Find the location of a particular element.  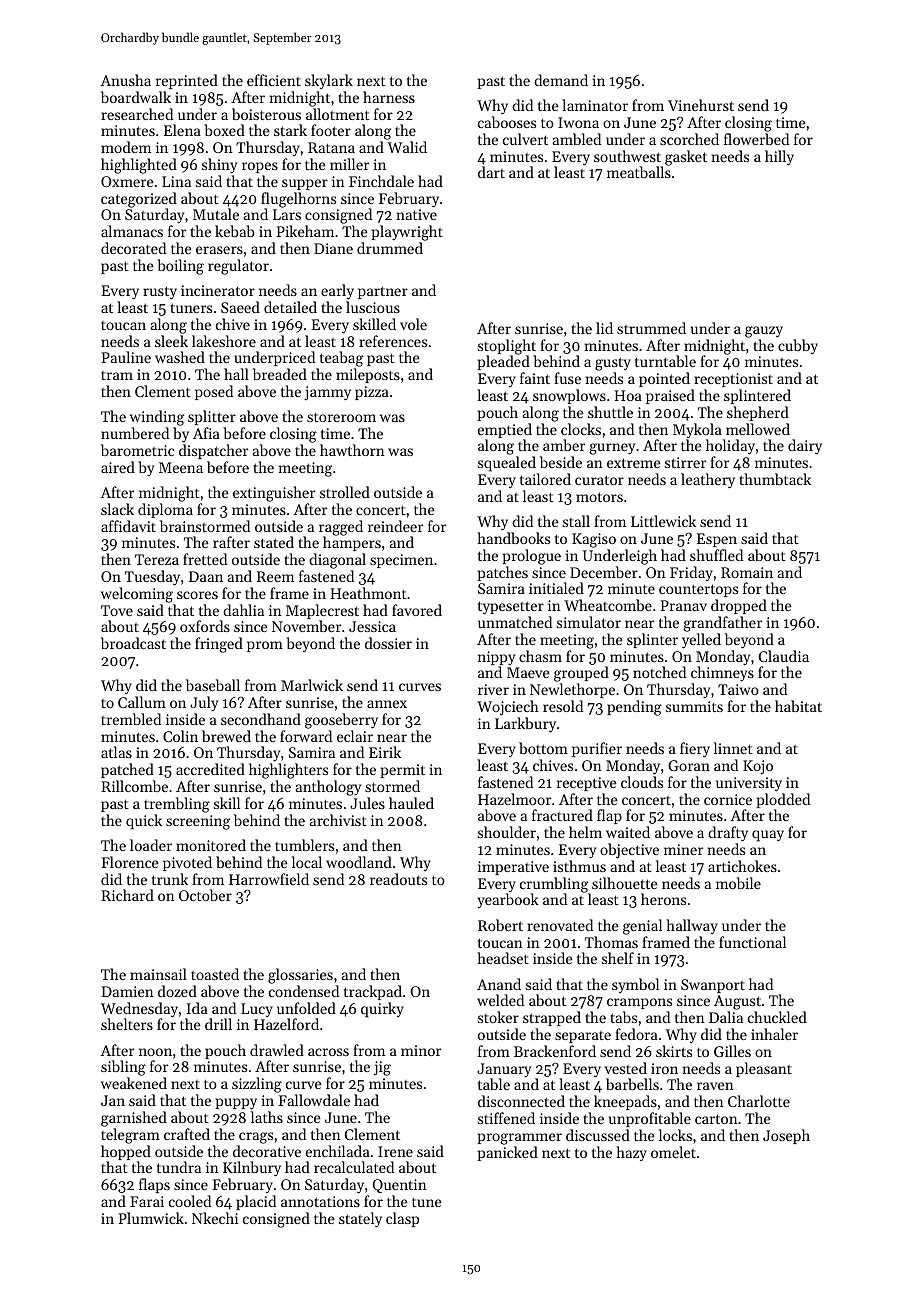

fuse is located at coordinates (567, 378).
